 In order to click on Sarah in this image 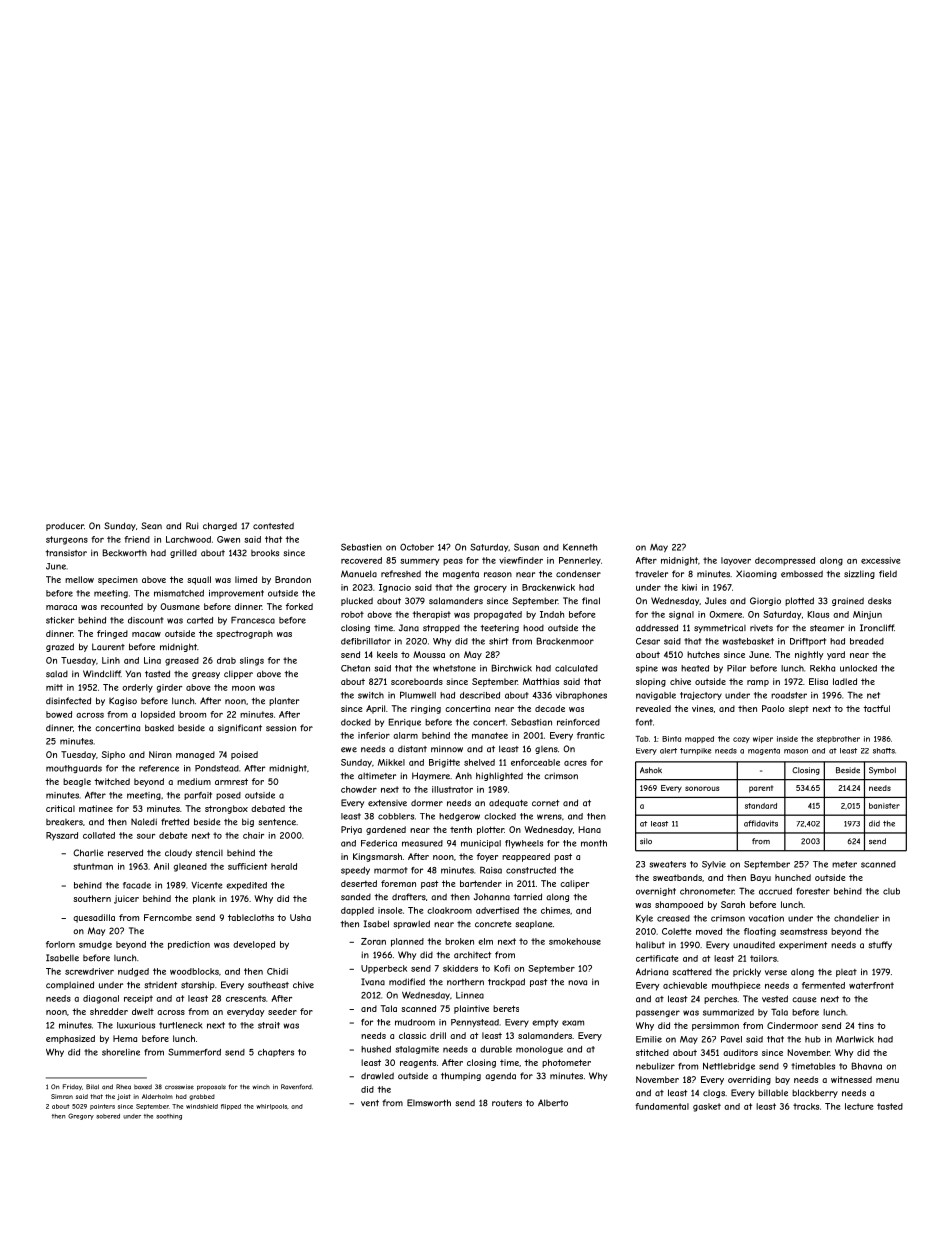, I will do `click(733, 904)`.
